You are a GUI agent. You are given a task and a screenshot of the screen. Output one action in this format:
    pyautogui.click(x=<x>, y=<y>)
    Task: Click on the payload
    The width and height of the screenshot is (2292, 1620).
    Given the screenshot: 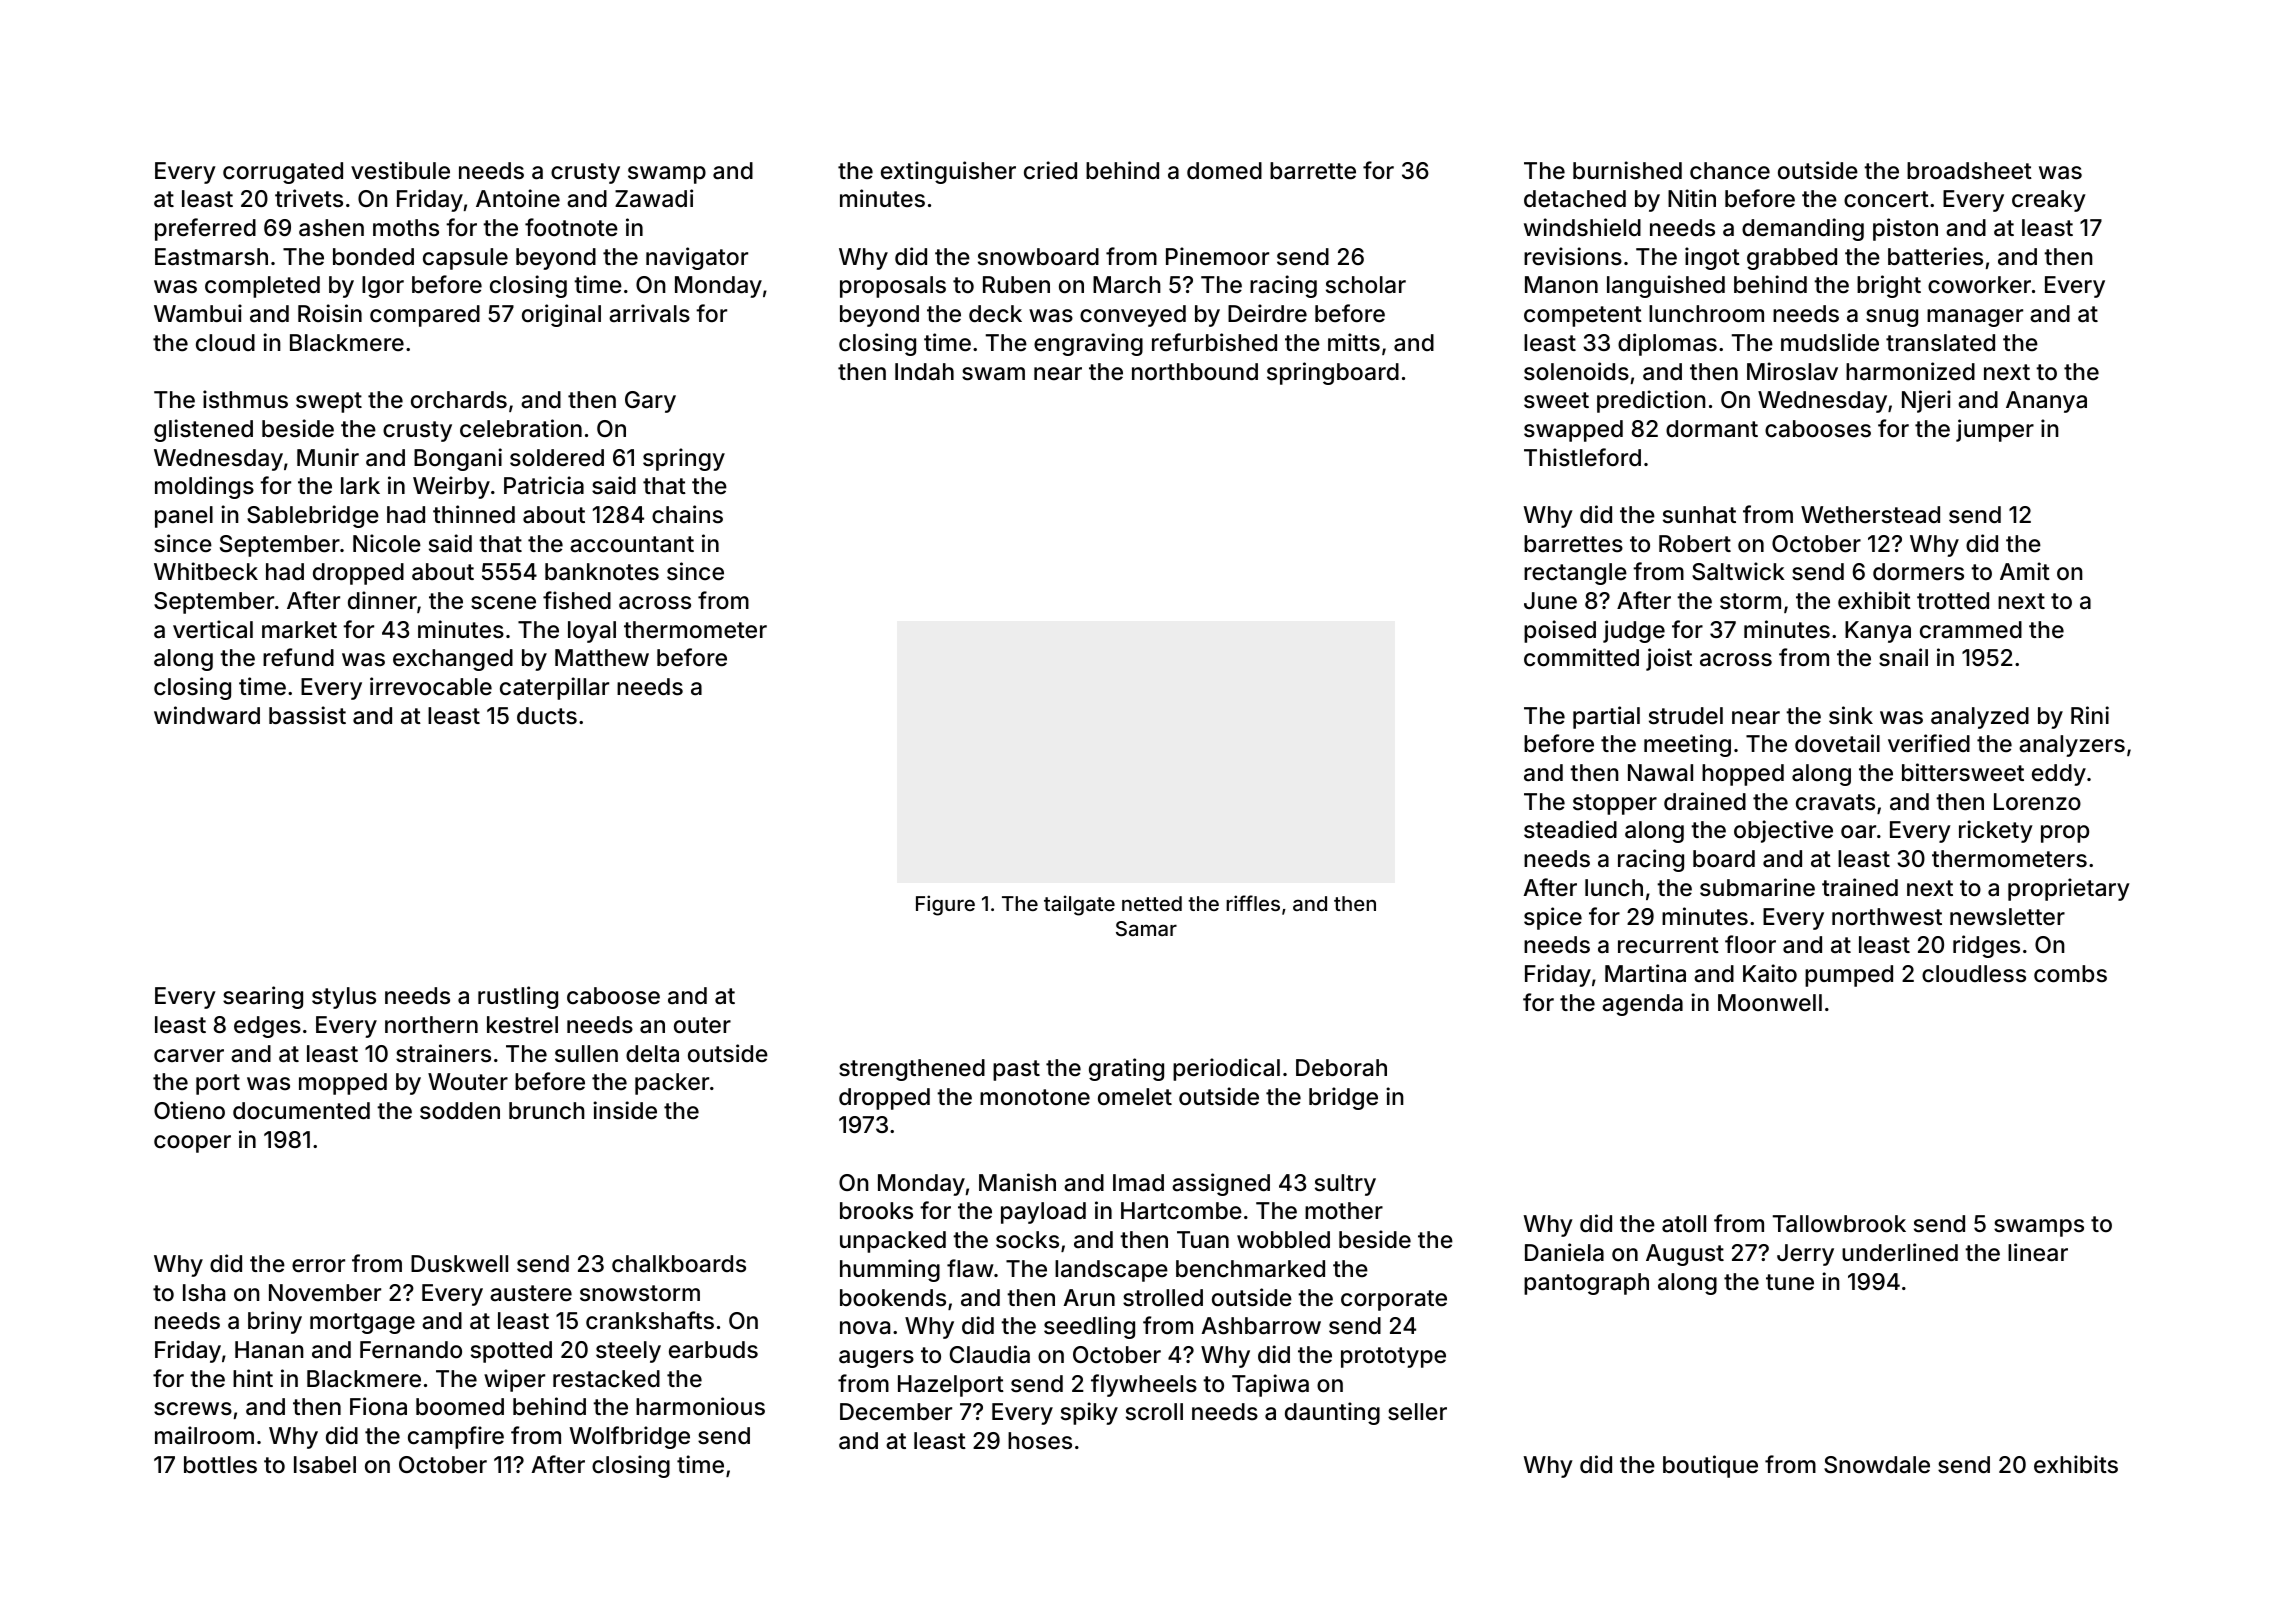 What is the action you would take?
    pyautogui.click(x=1043, y=1213)
